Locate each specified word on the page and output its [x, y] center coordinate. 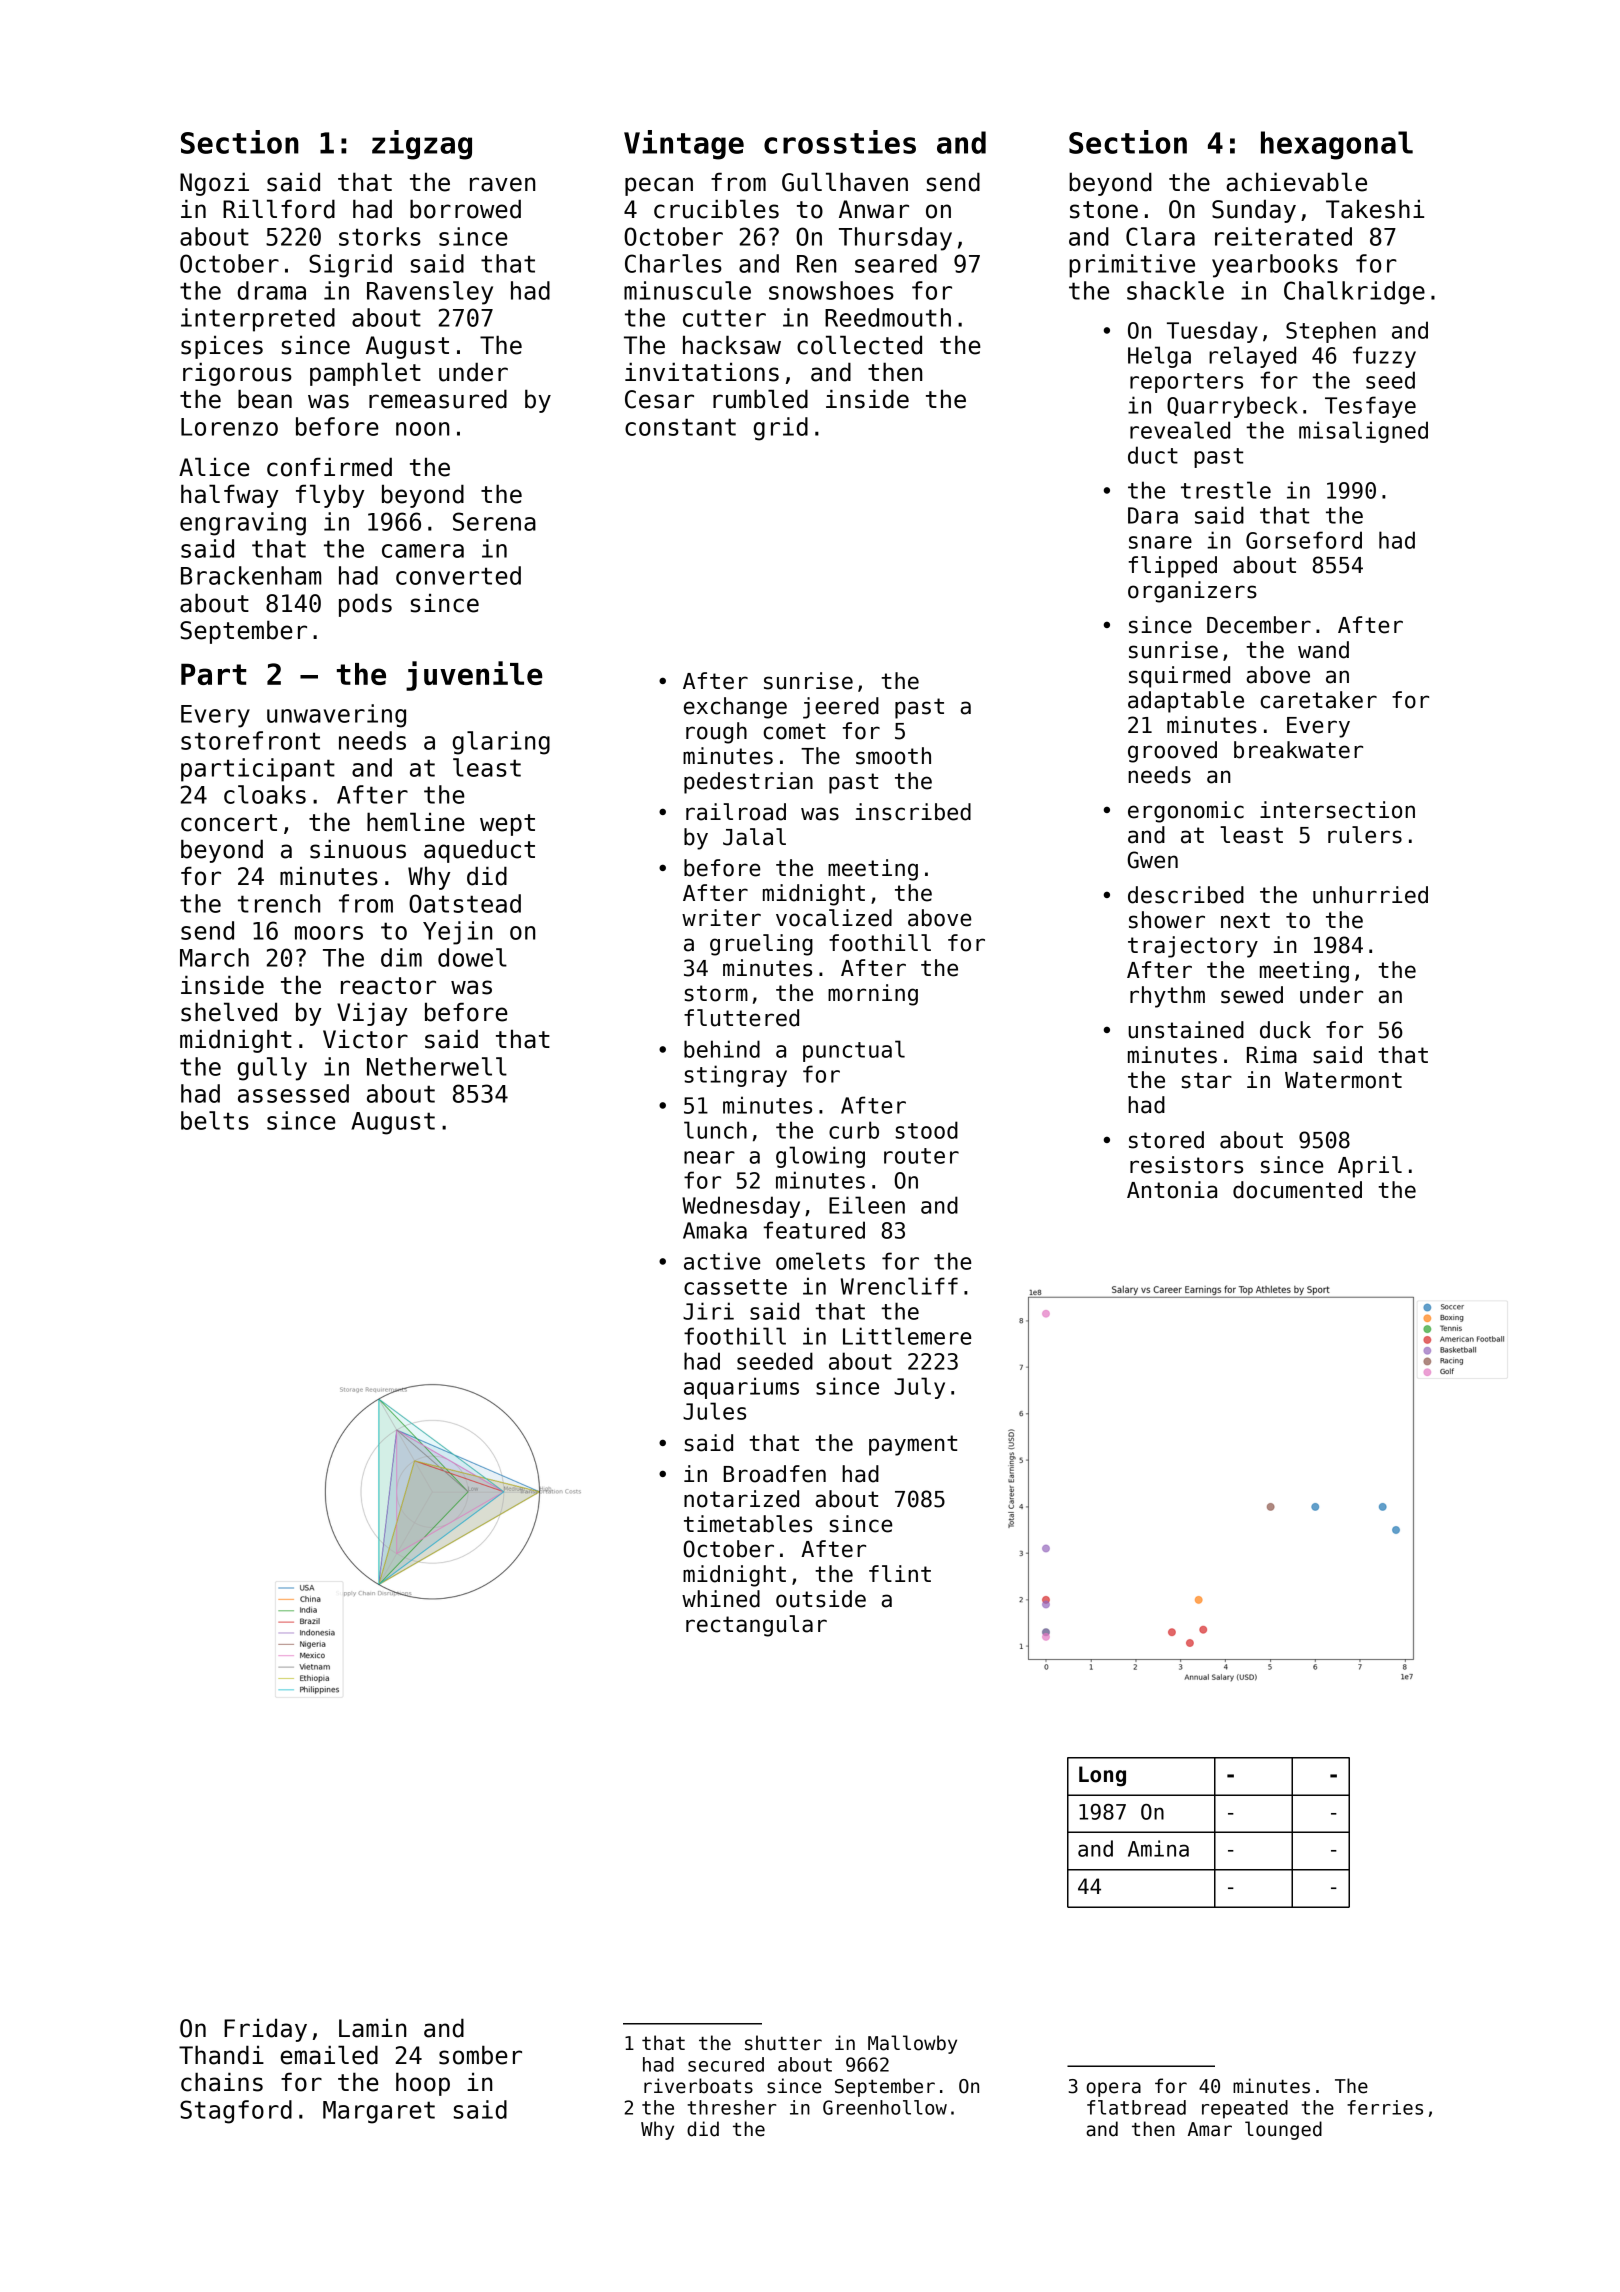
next [1245, 920]
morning [873, 995]
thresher [732, 2107]
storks [380, 236]
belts [215, 1120]
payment [913, 1445]
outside [821, 1599]
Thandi [221, 2055]
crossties [840, 142]
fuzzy [1384, 357]
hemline [416, 822]
